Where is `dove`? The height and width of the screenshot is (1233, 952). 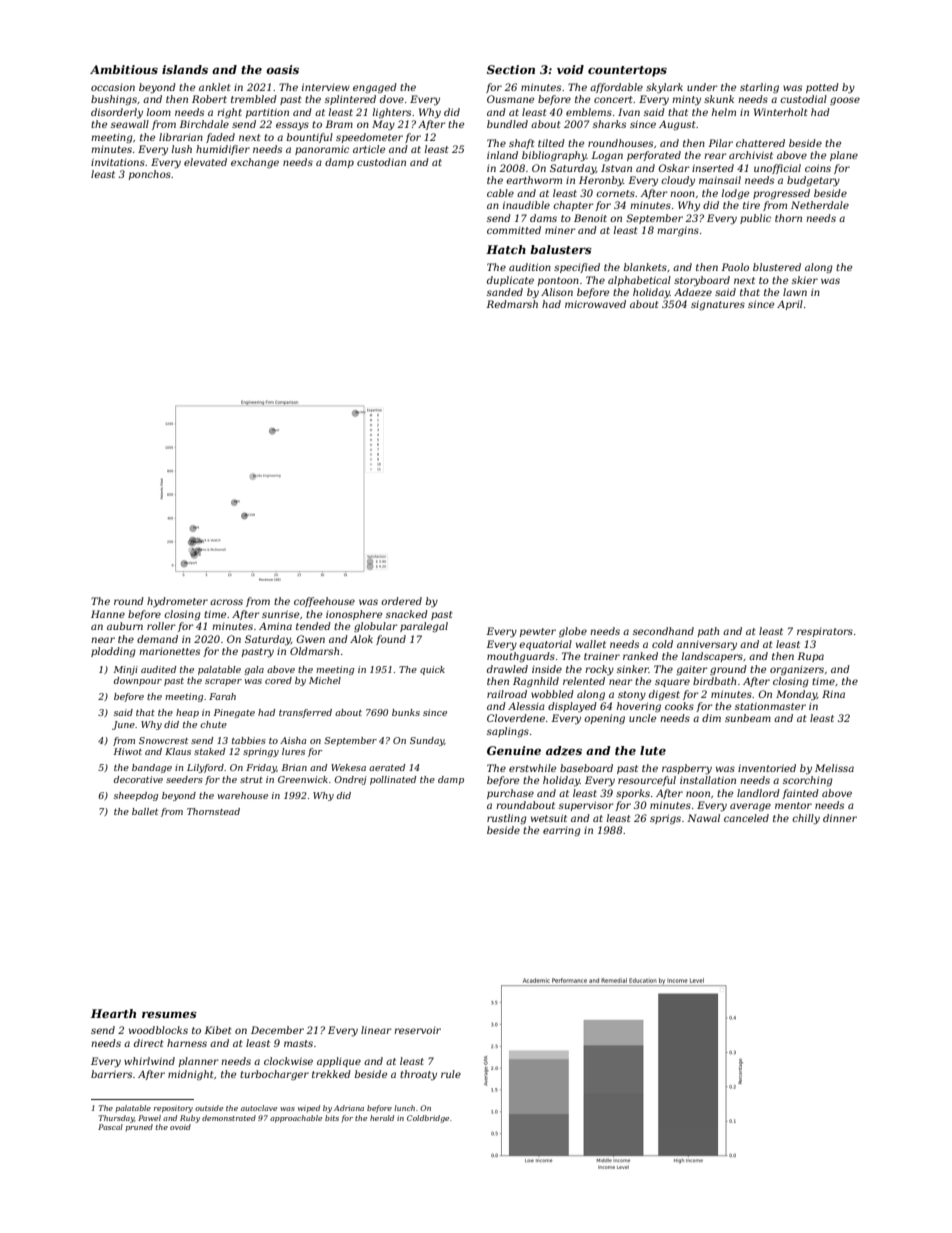 dove is located at coordinates (392, 99).
